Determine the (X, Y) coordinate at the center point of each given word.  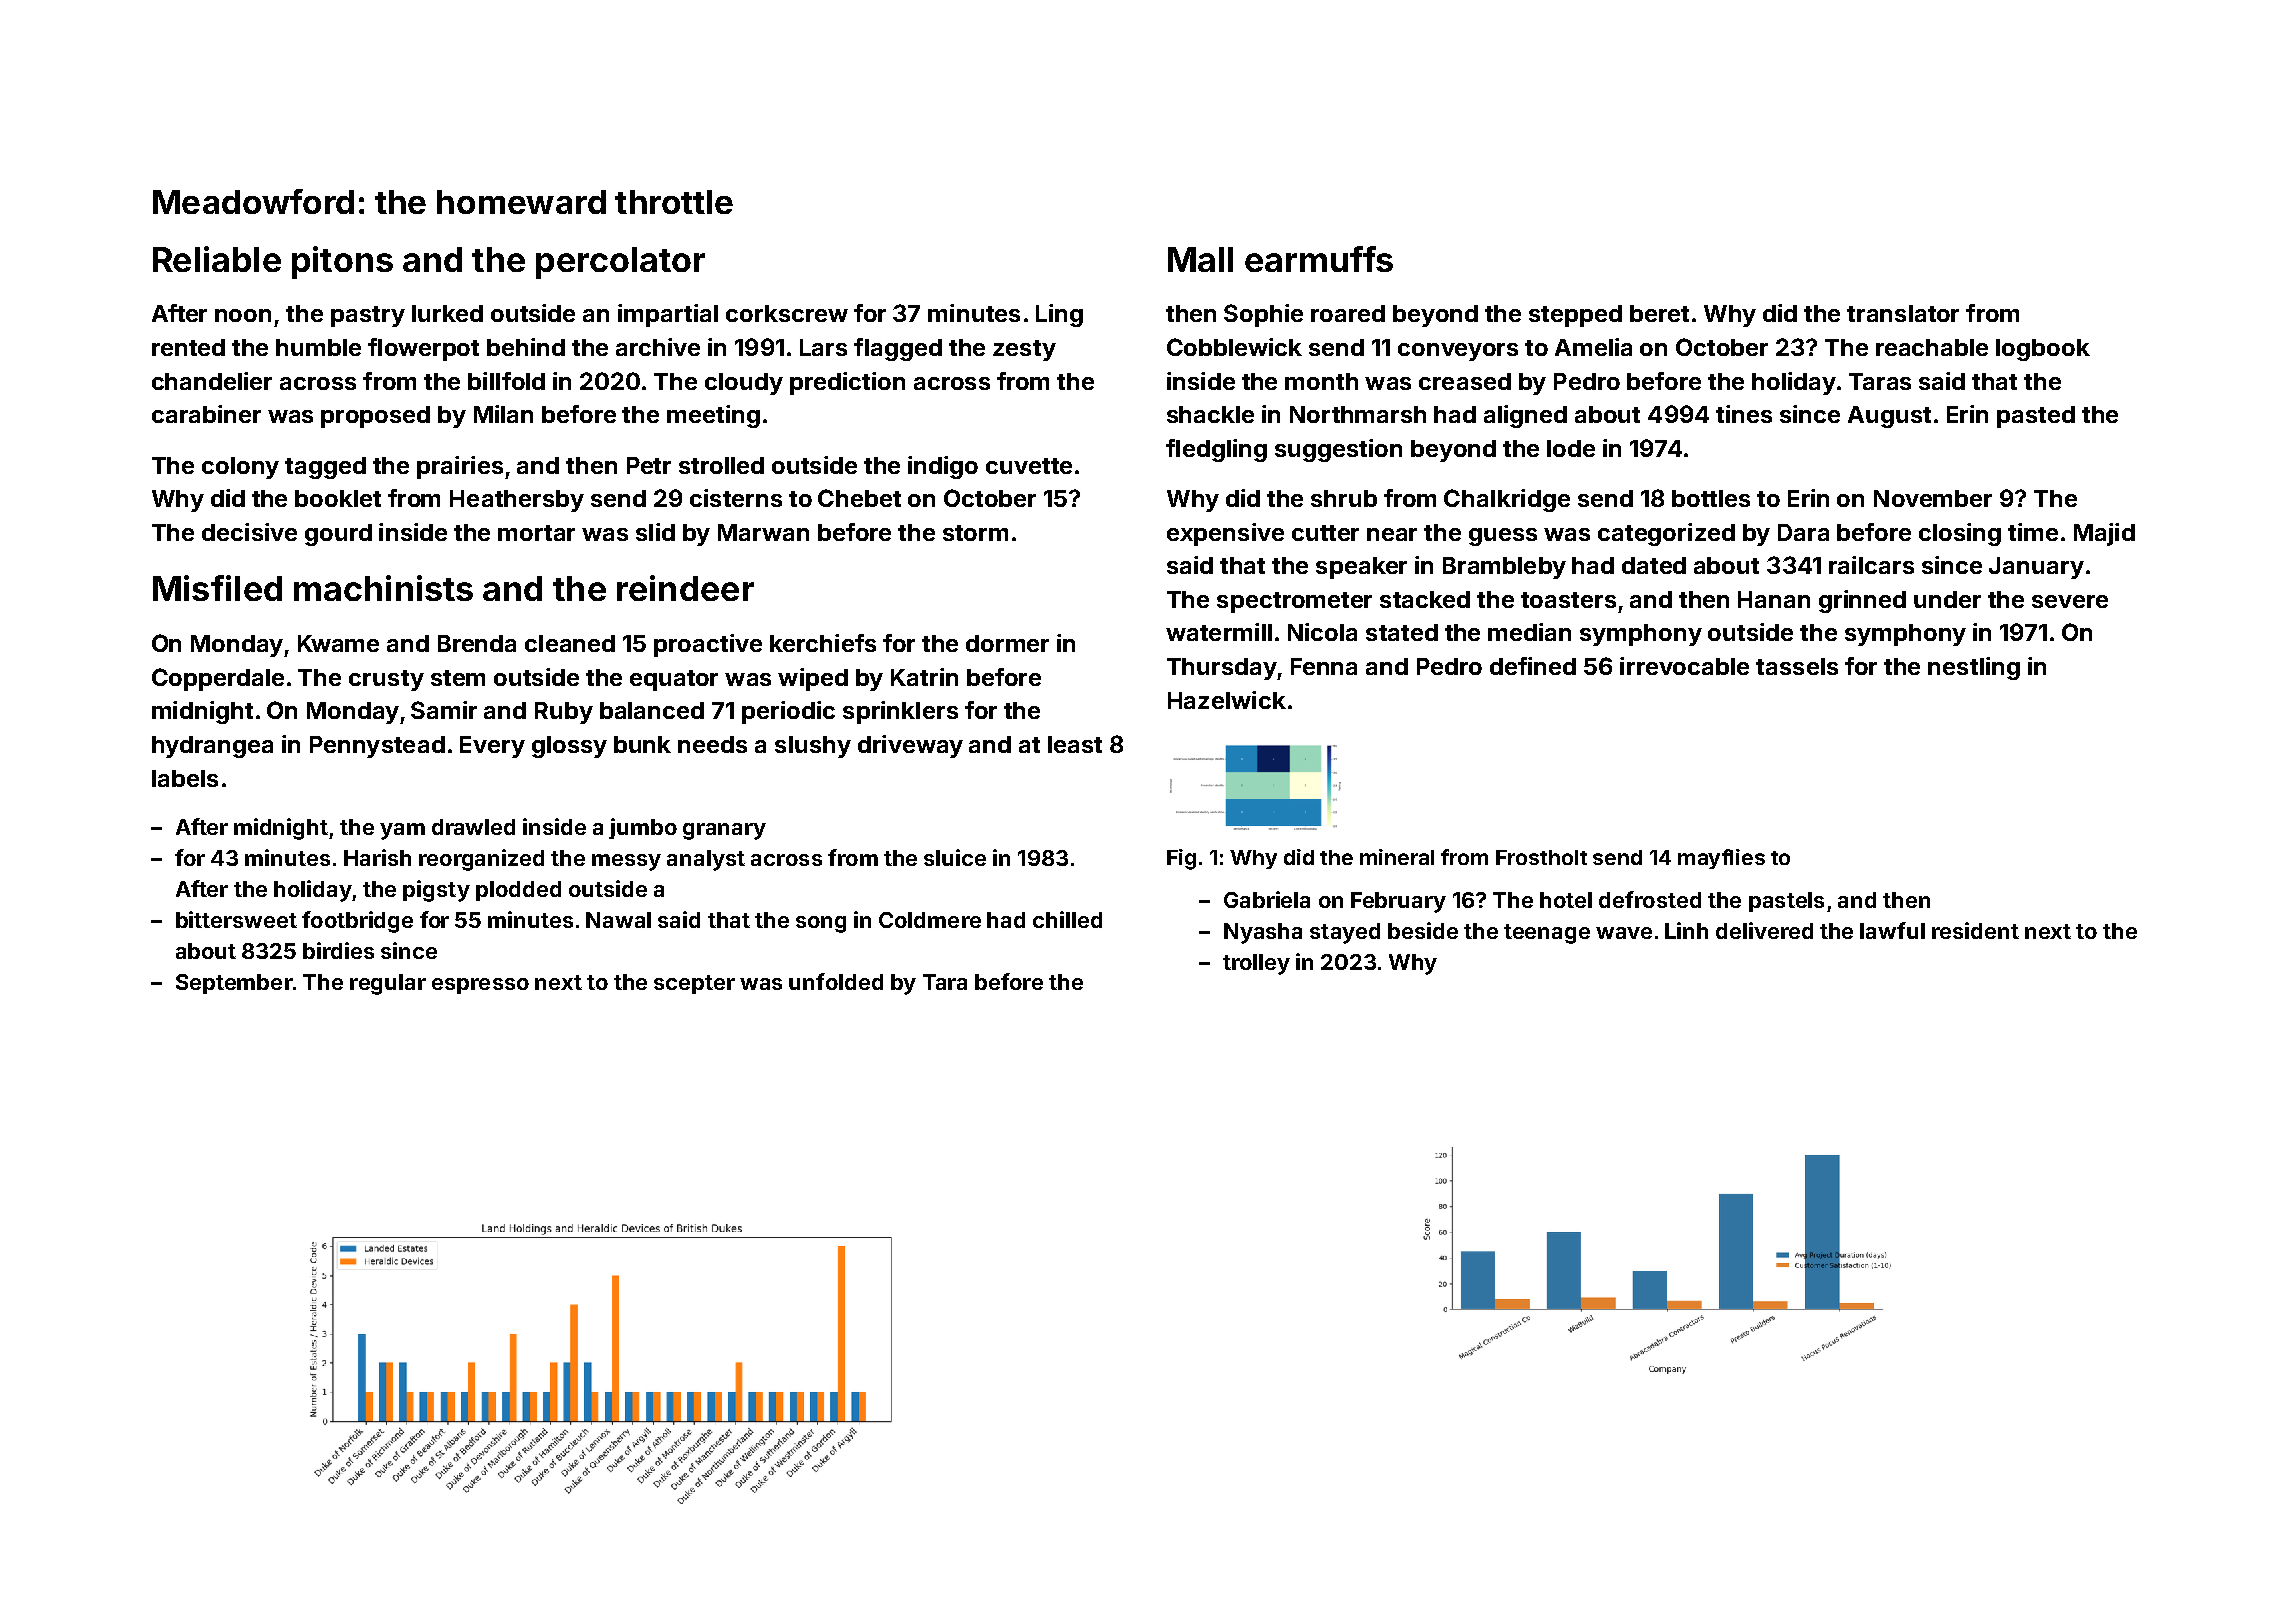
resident (1975, 930)
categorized (1666, 534)
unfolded (836, 981)
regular (388, 984)
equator (674, 680)
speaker (1361, 568)
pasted (2036, 417)
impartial (668, 315)
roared (1348, 313)
